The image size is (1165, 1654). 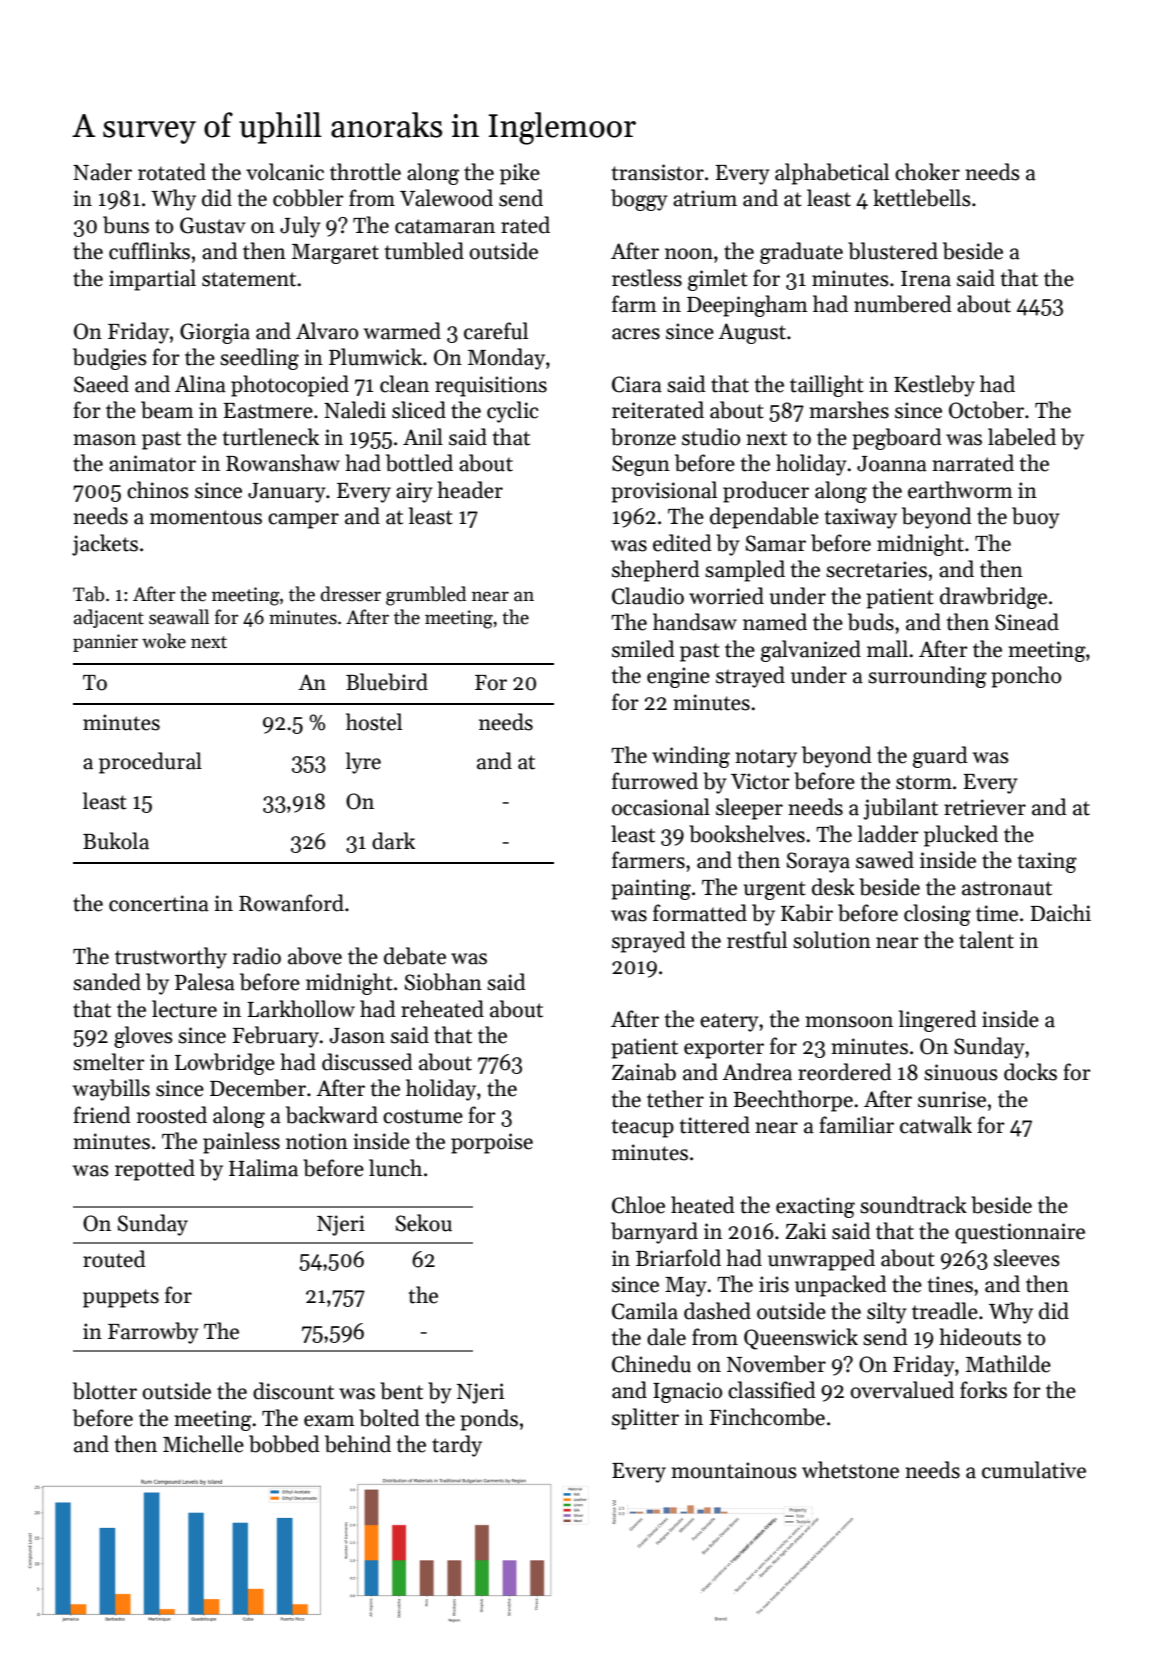 What do you see at coordinates (645, 1311) in the screenshot?
I see `Camila` at bounding box center [645, 1311].
